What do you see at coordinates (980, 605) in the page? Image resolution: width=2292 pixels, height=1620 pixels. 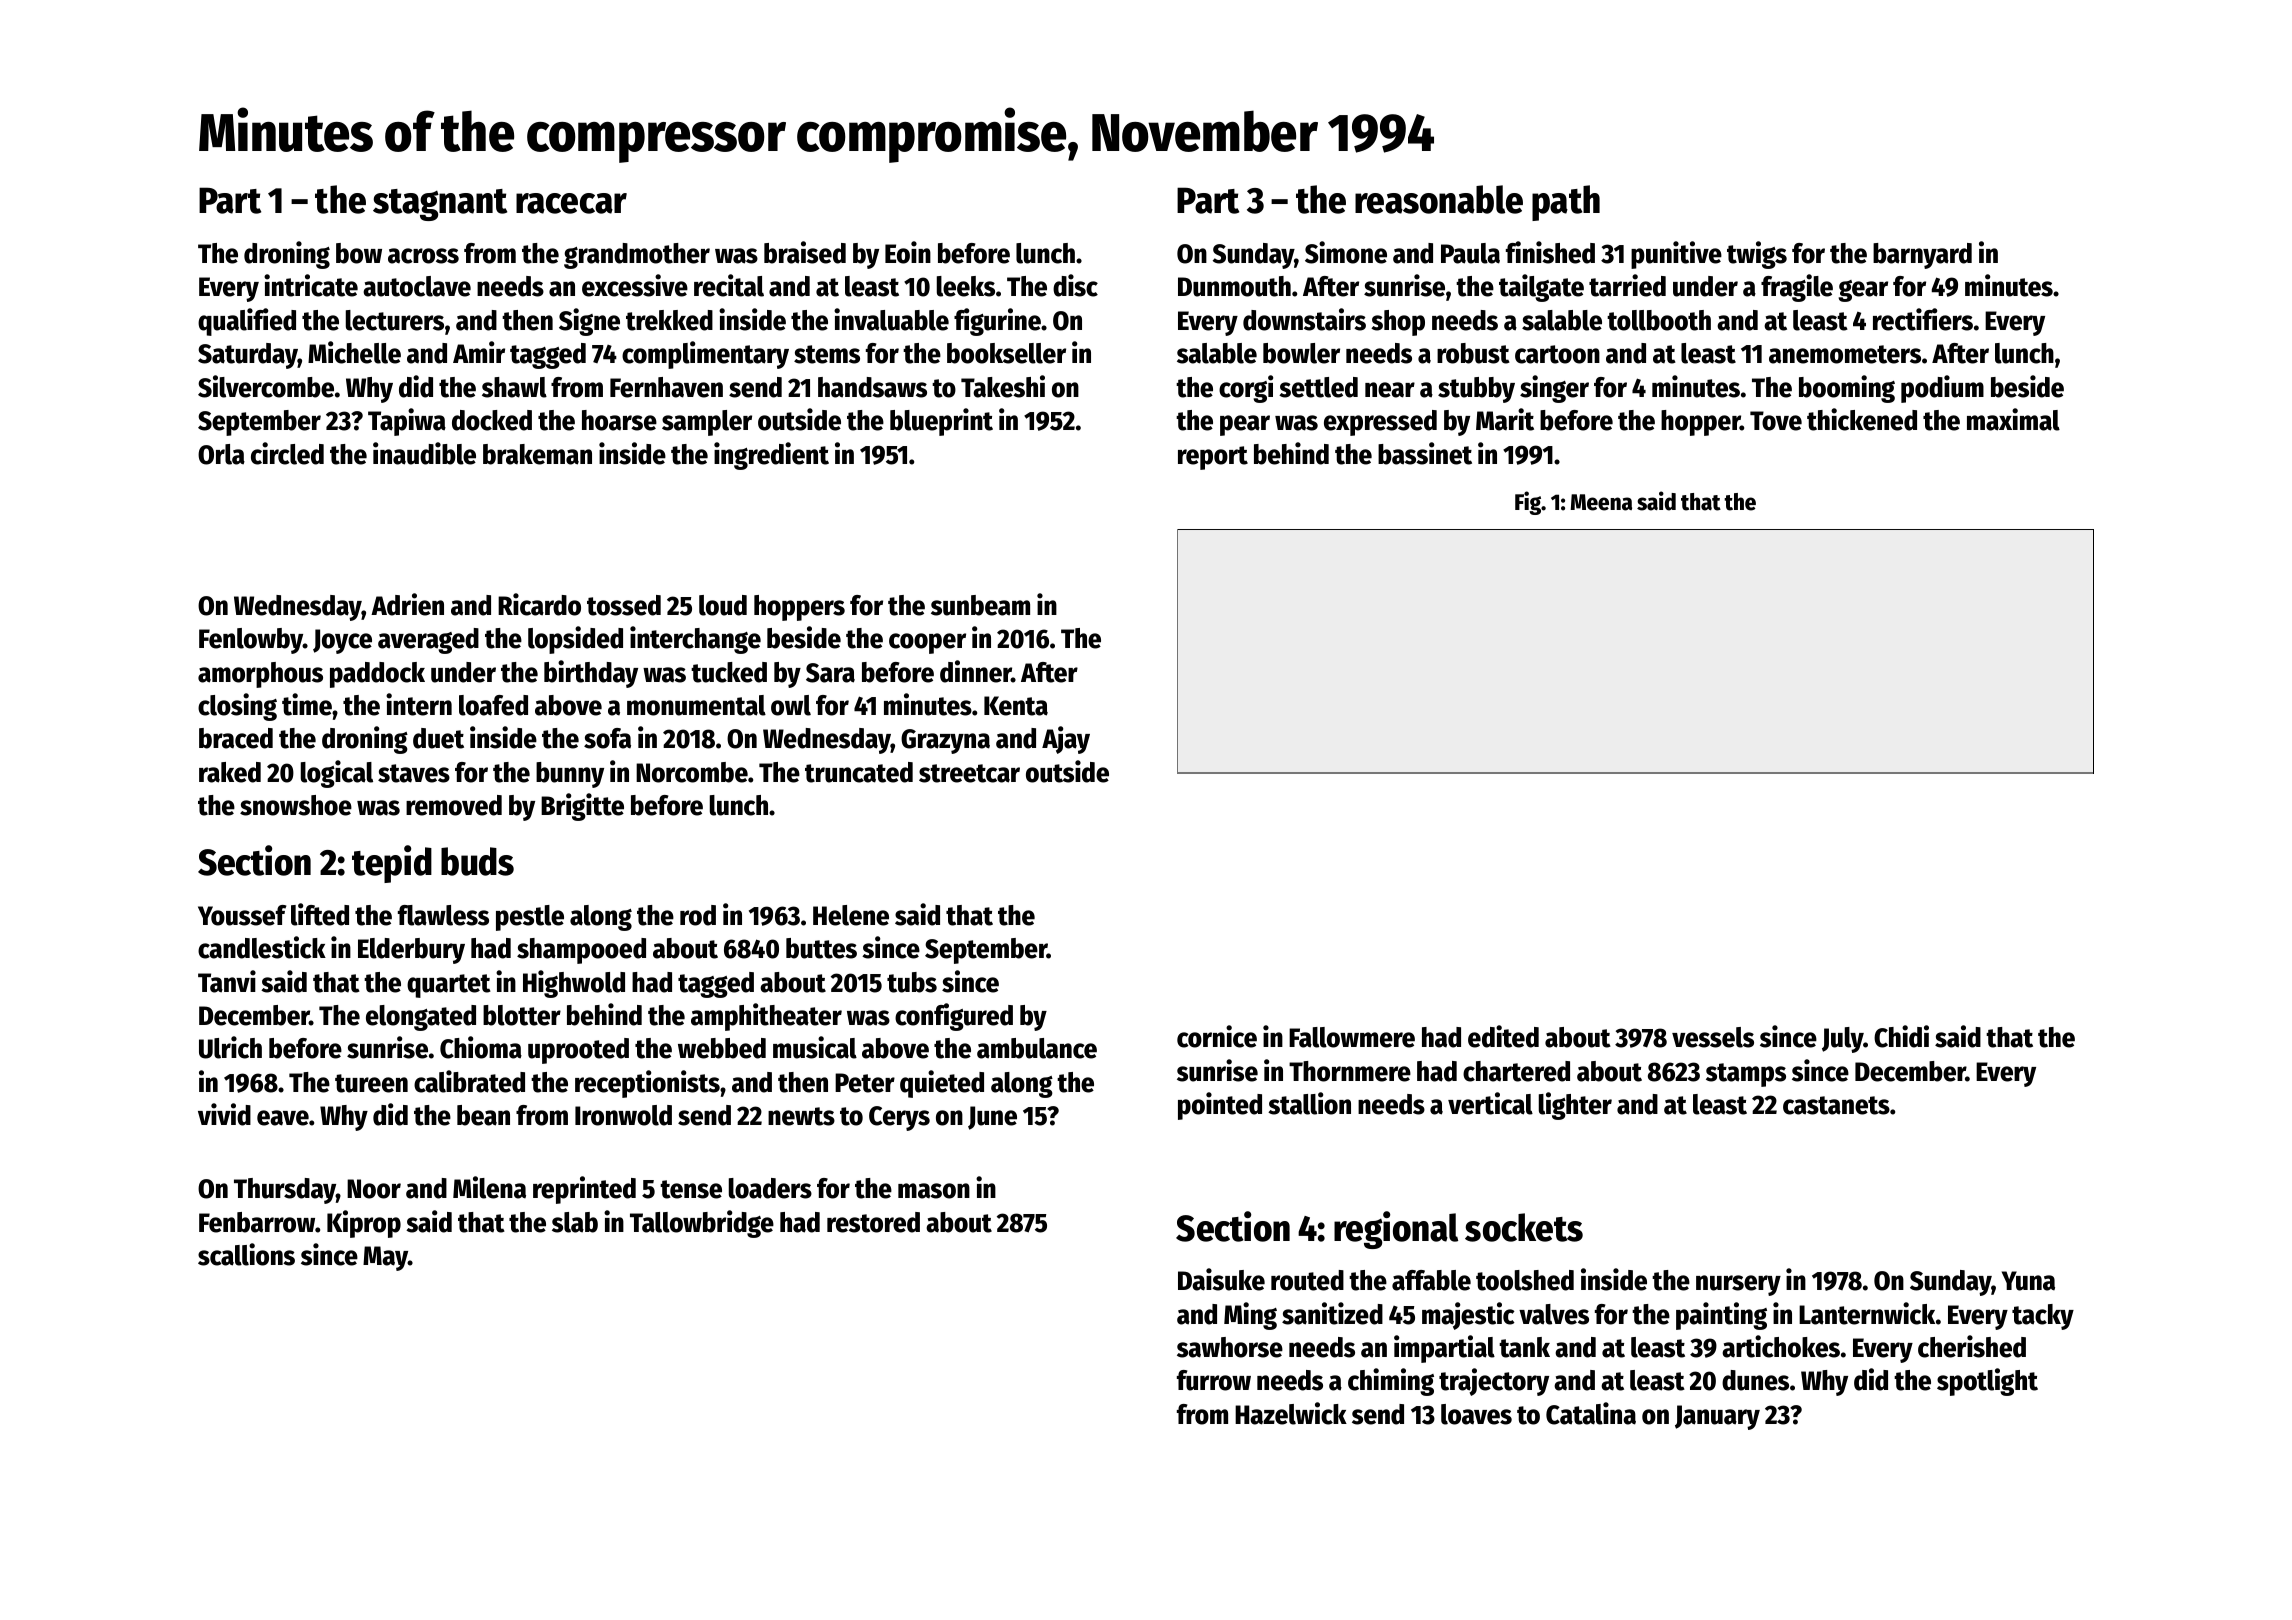 I see `sunbeam` at bounding box center [980, 605].
